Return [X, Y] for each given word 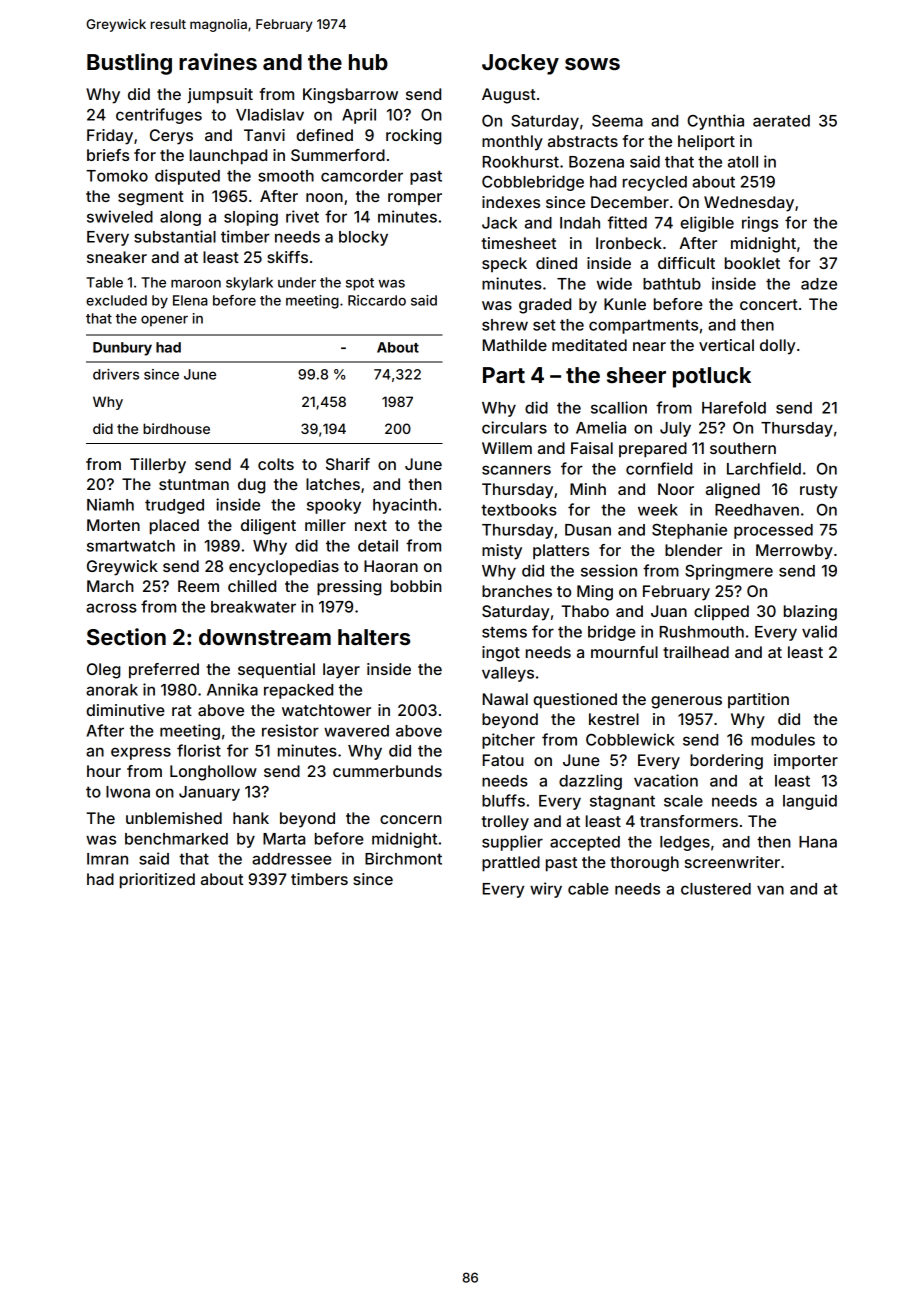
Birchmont [403, 858]
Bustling [129, 64]
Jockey [520, 64]
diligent [268, 527]
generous [686, 702]
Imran [107, 859]
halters [374, 637]
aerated [781, 121]
